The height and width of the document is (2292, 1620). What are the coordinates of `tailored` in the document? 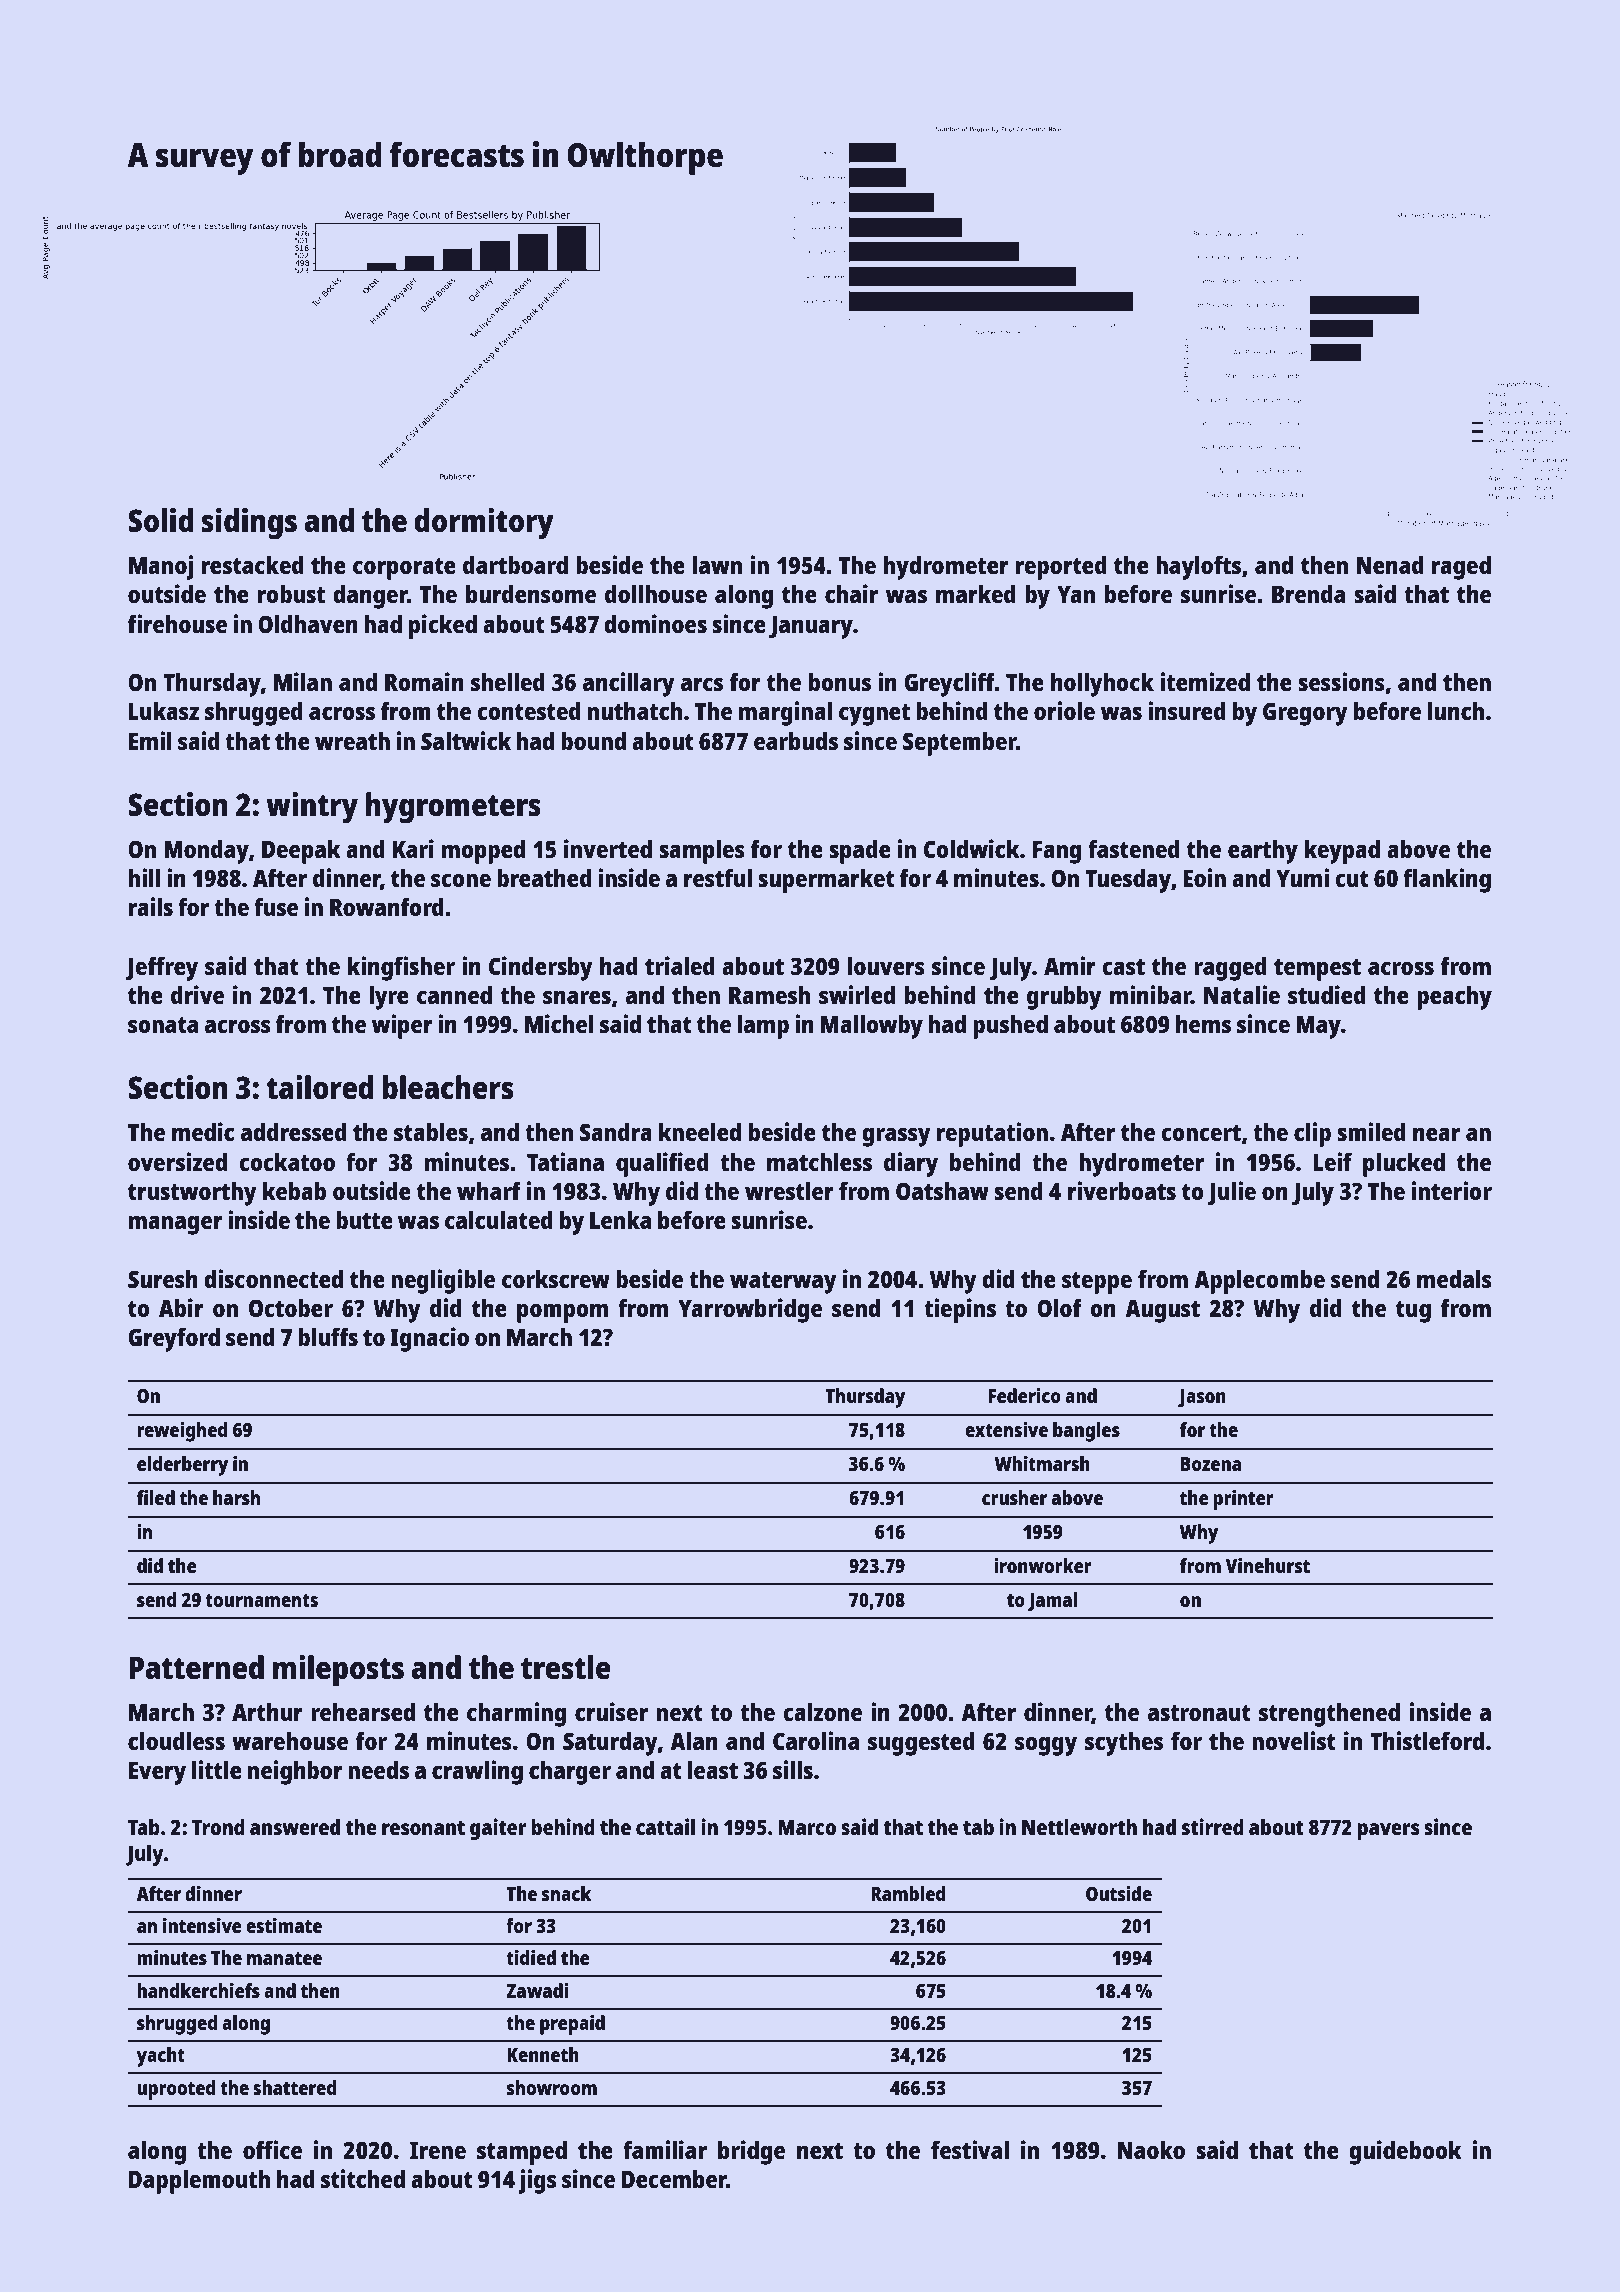 It's located at (320, 1087).
